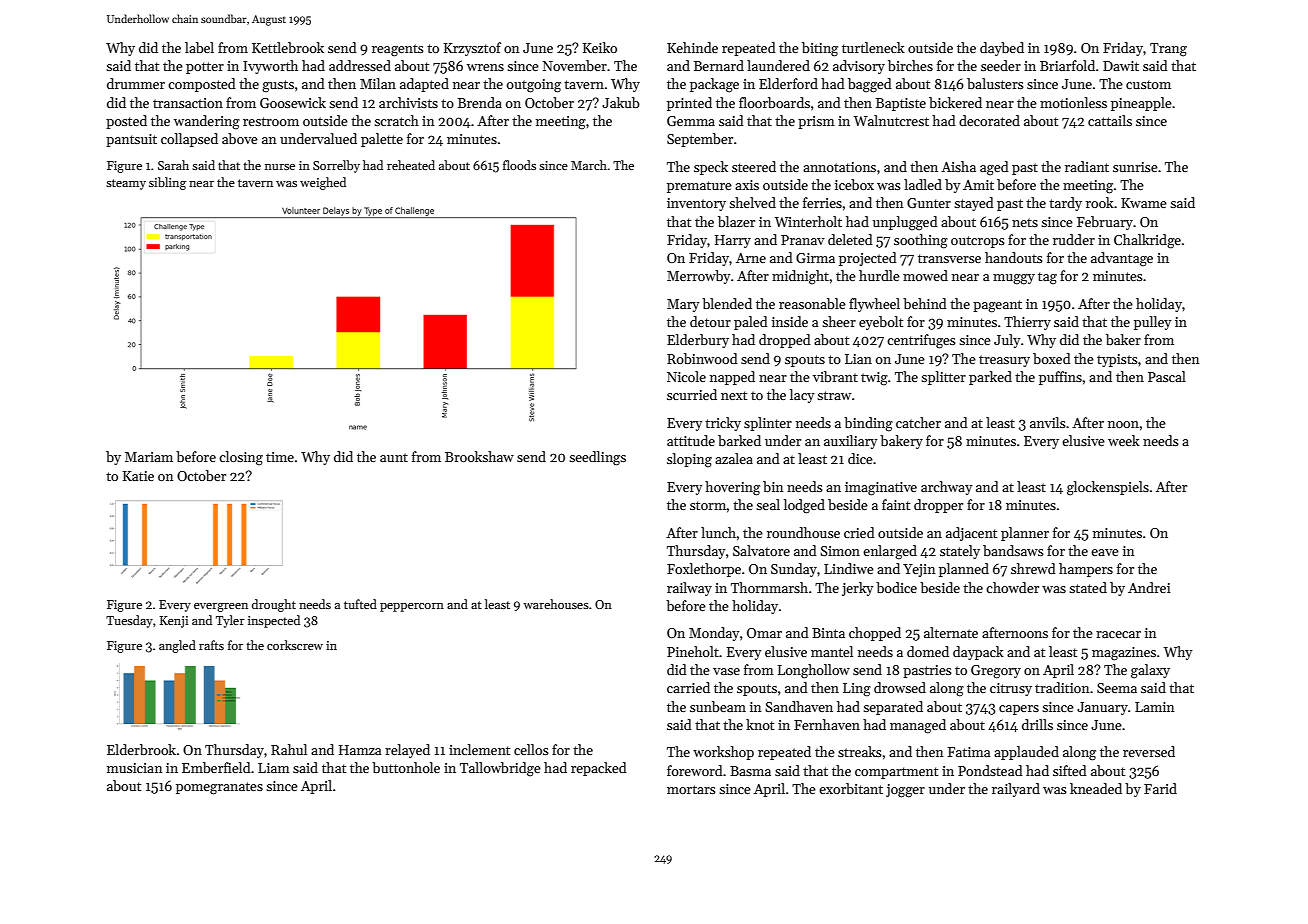 The height and width of the document is (924, 1308). What do you see at coordinates (398, 50) in the document?
I see `reagents` at bounding box center [398, 50].
